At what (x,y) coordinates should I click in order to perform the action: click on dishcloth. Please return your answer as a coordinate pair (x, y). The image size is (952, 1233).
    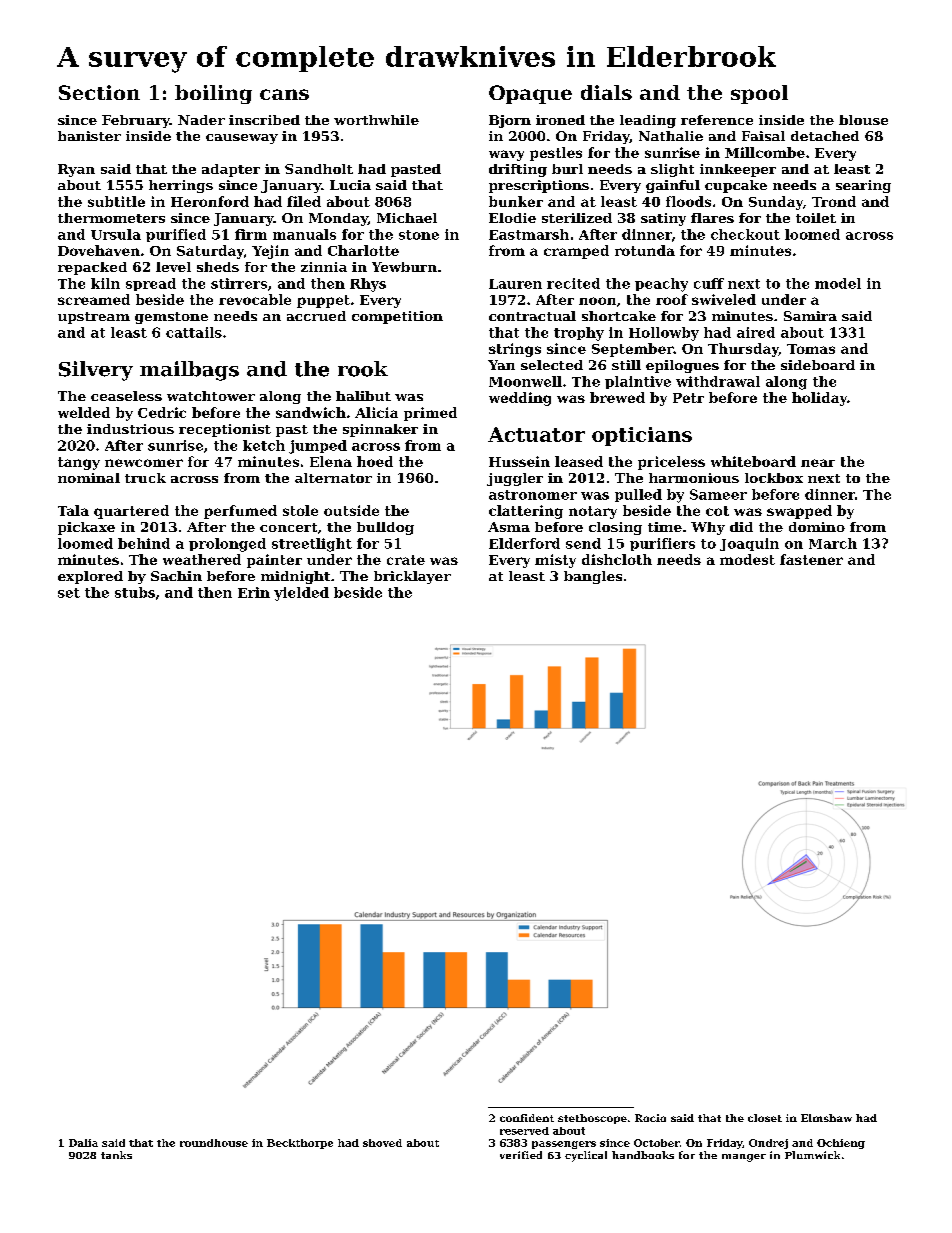
    Looking at the image, I should click on (617, 559).
